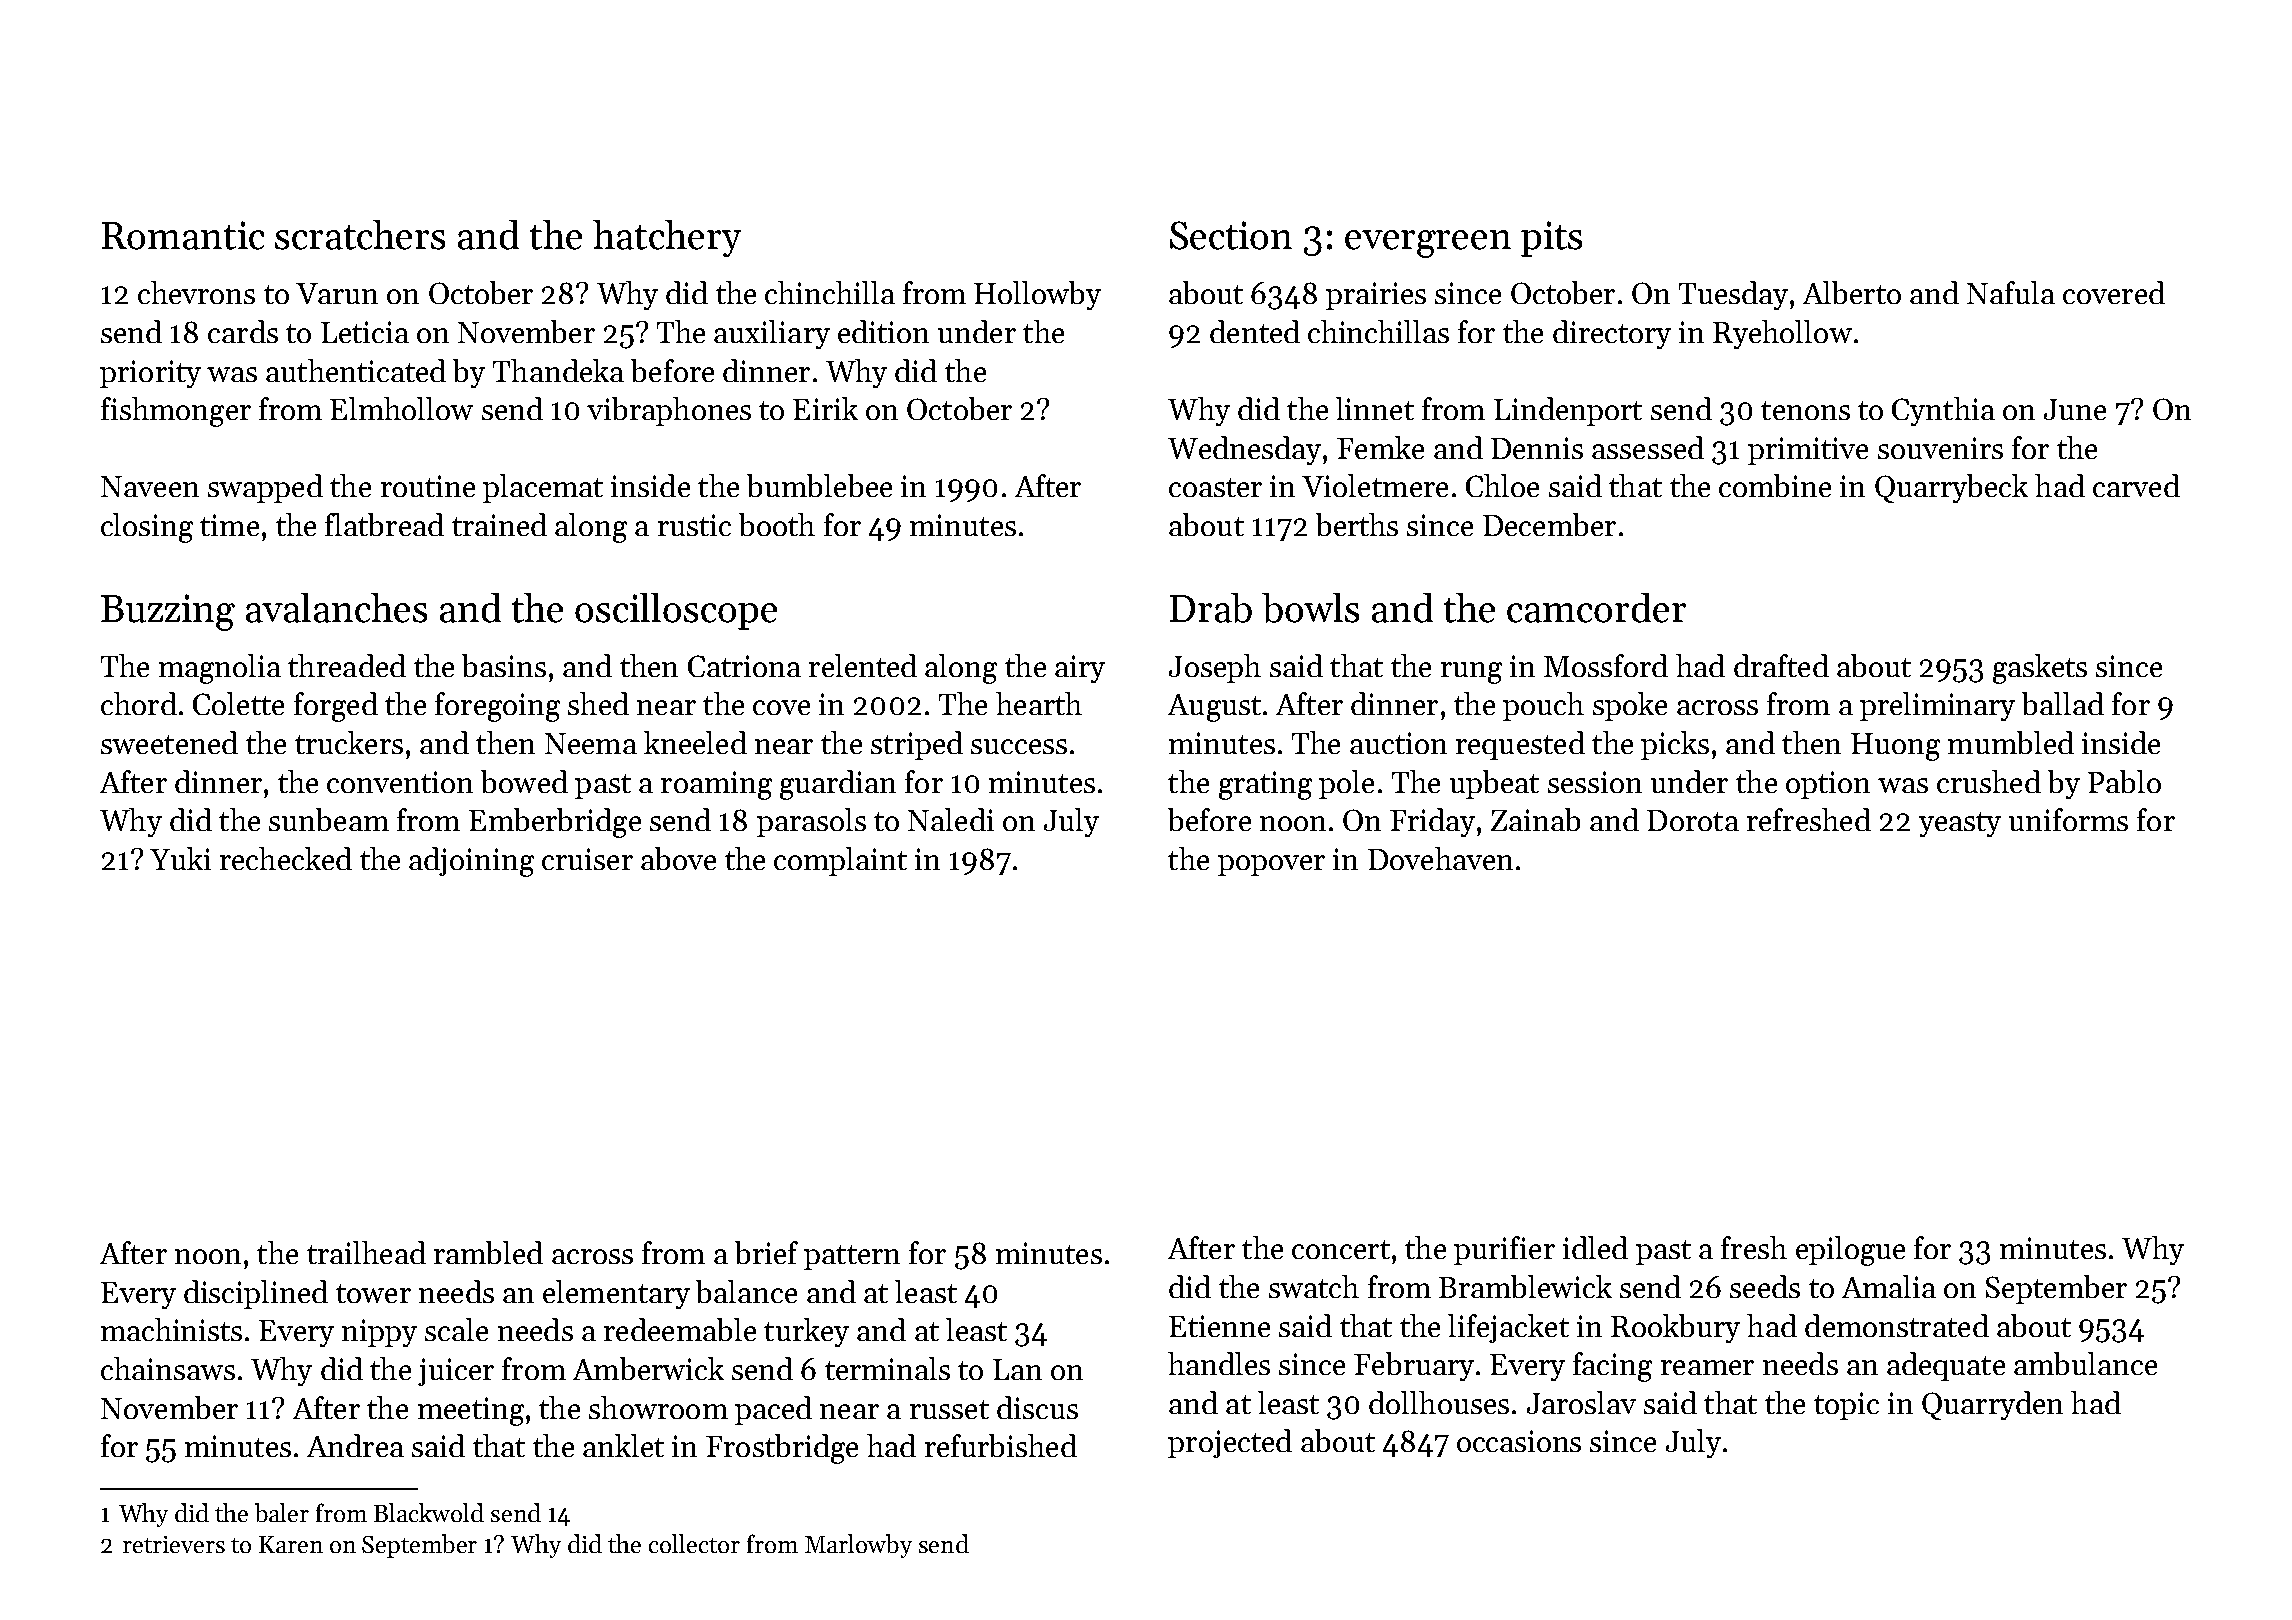 The image size is (2292, 1620). What do you see at coordinates (2075, 409) in the screenshot?
I see `June` at bounding box center [2075, 409].
